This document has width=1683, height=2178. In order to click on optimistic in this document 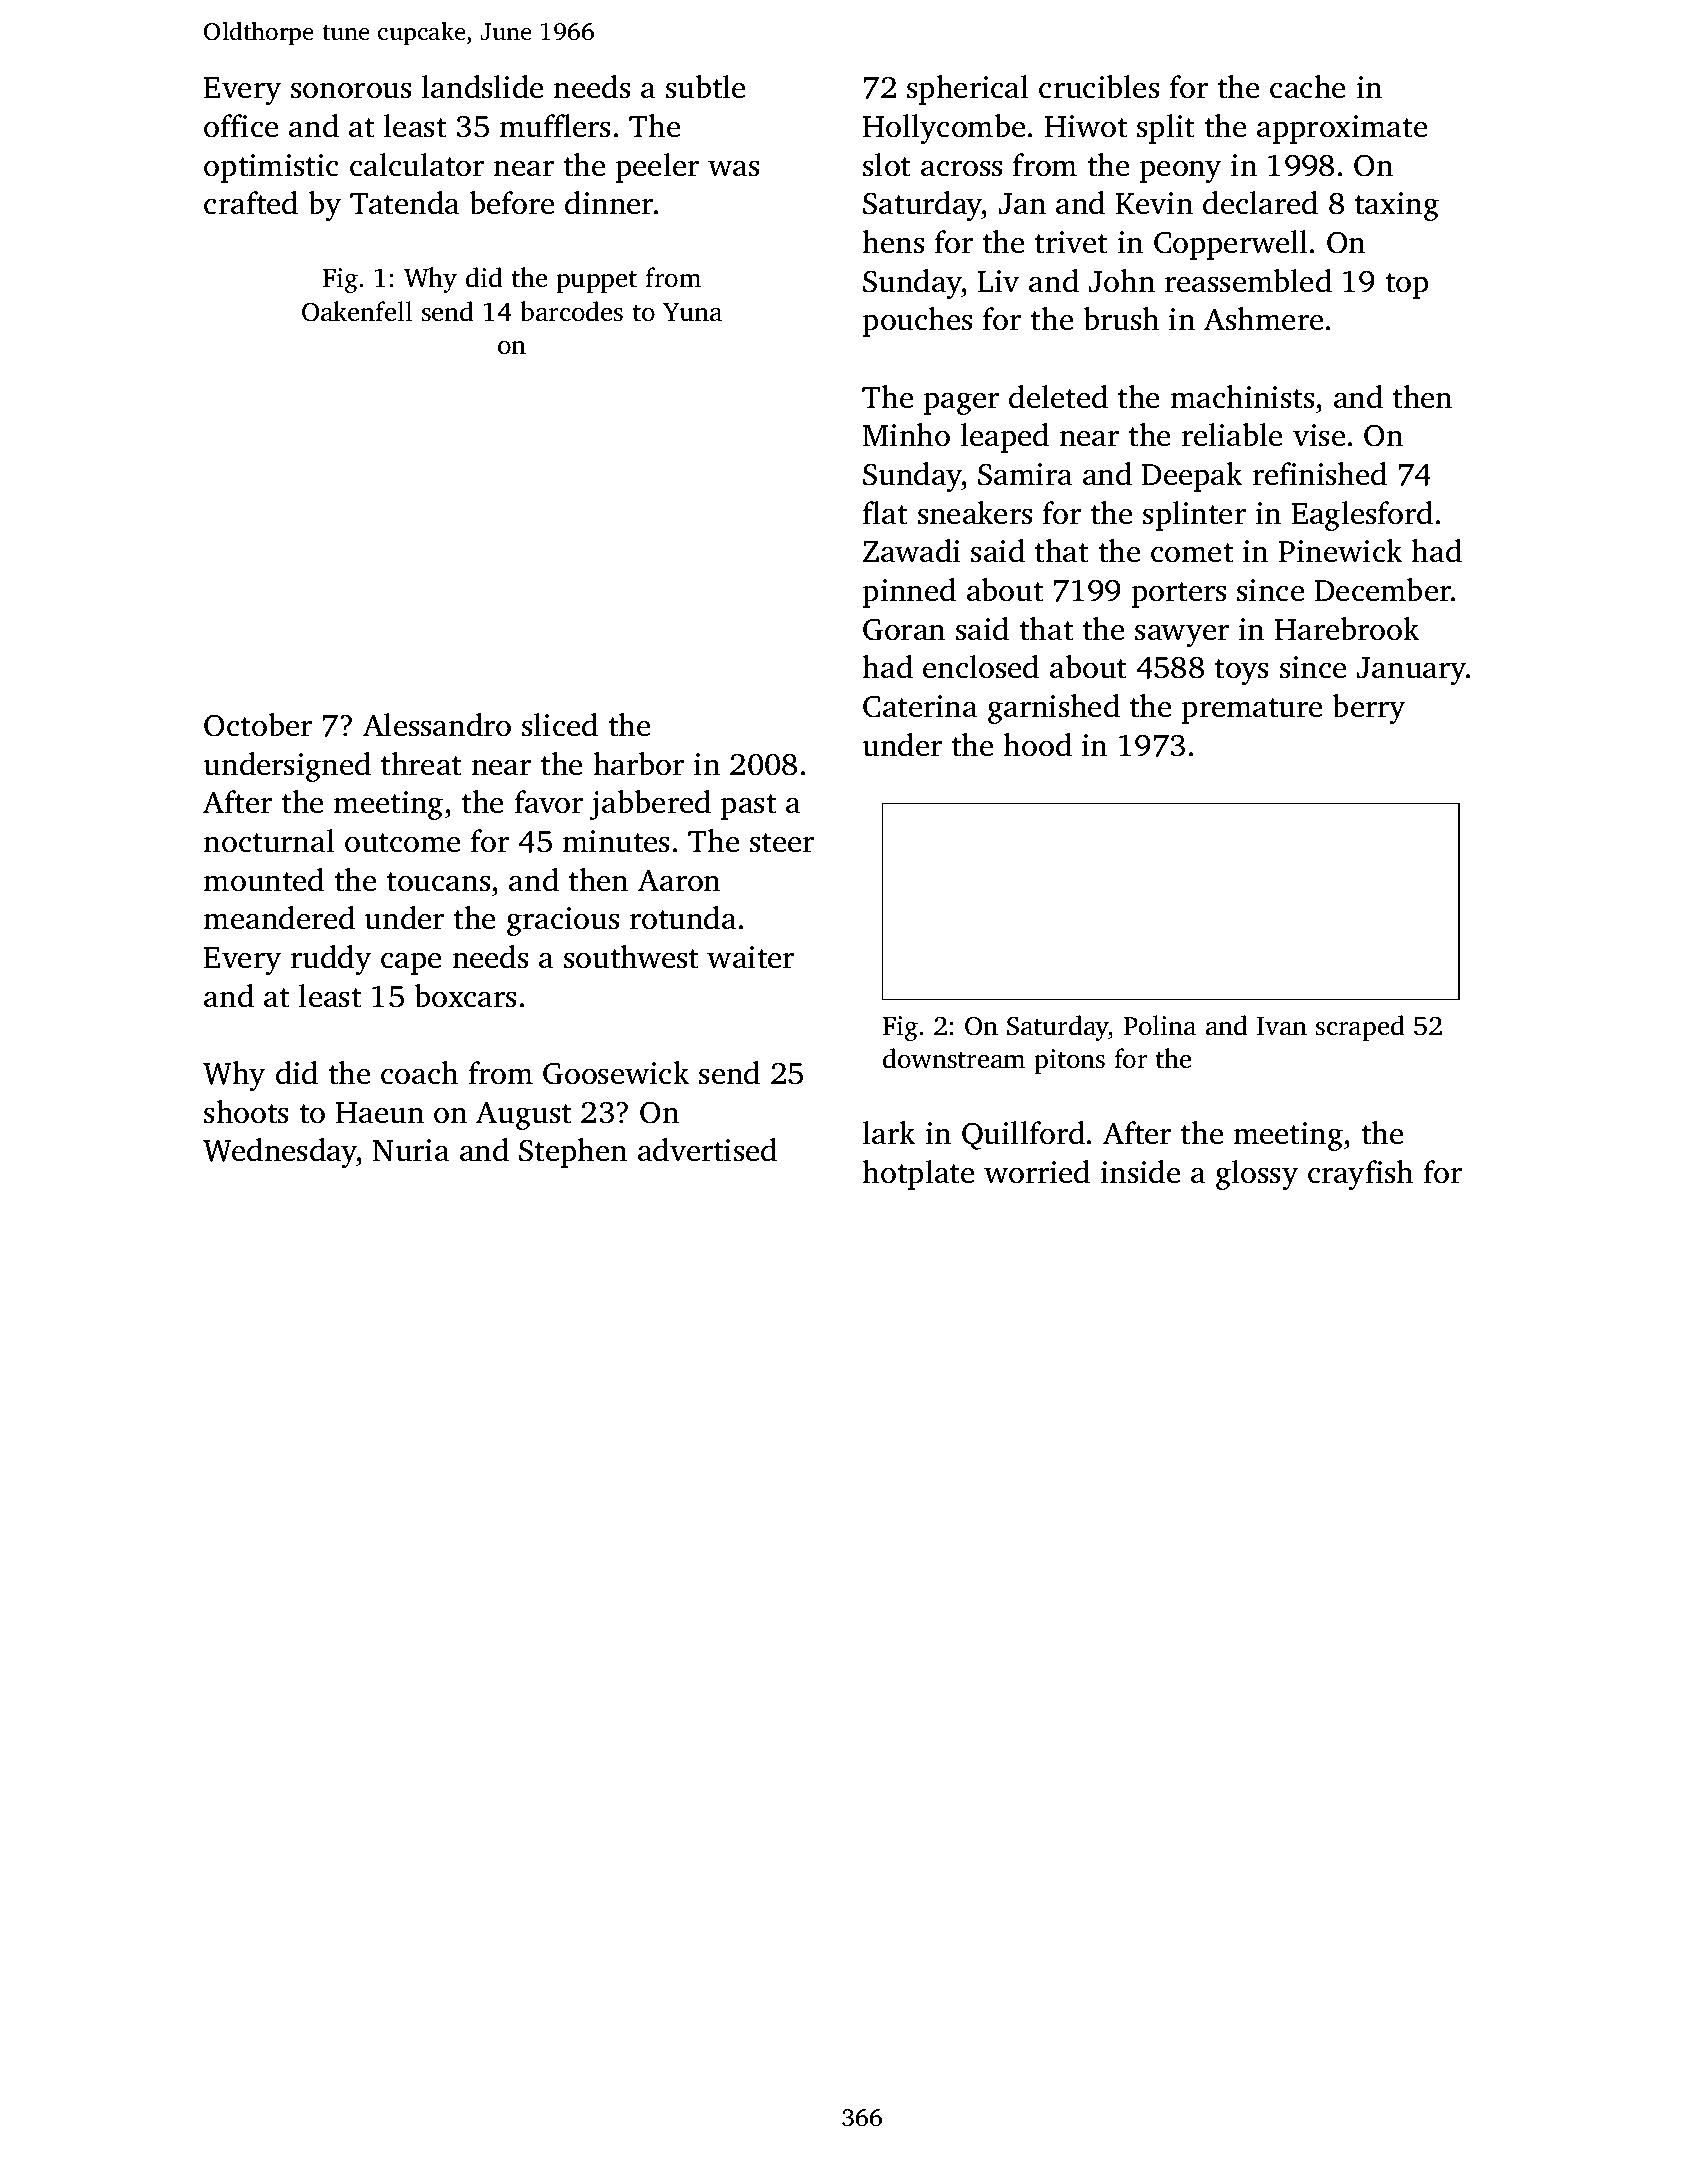, I will do `click(271, 168)`.
